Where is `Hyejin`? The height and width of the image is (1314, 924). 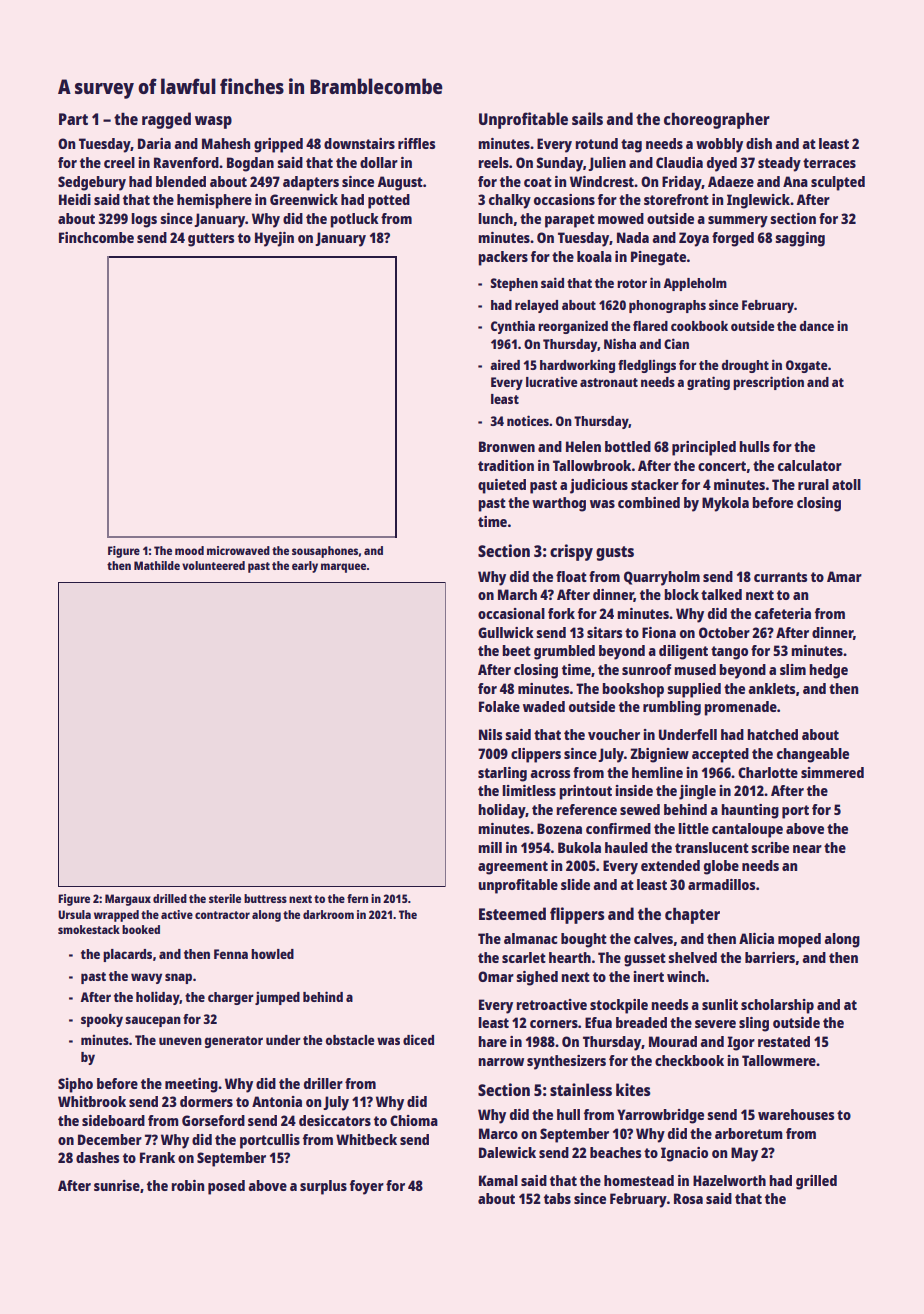
Hyejin is located at coordinates (274, 239).
